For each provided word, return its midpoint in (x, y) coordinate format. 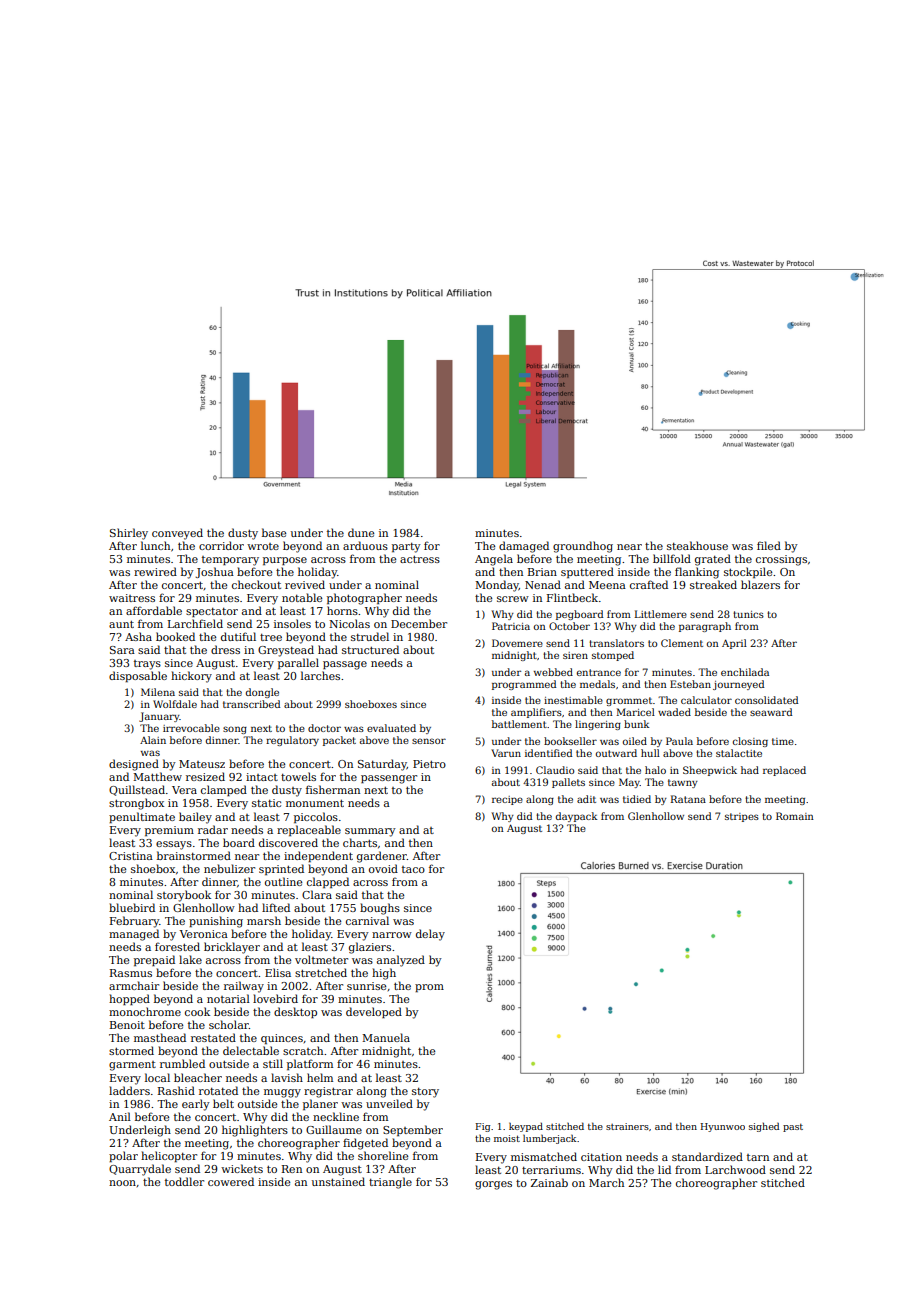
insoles (292, 623)
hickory (191, 677)
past (793, 1128)
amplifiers (536, 713)
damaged (524, 547)
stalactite (739, 753)
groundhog (583, 547)
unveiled (389, 1103)
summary (370, 832)
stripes (742, 817)
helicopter (169, 1156)
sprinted (281, 869)
